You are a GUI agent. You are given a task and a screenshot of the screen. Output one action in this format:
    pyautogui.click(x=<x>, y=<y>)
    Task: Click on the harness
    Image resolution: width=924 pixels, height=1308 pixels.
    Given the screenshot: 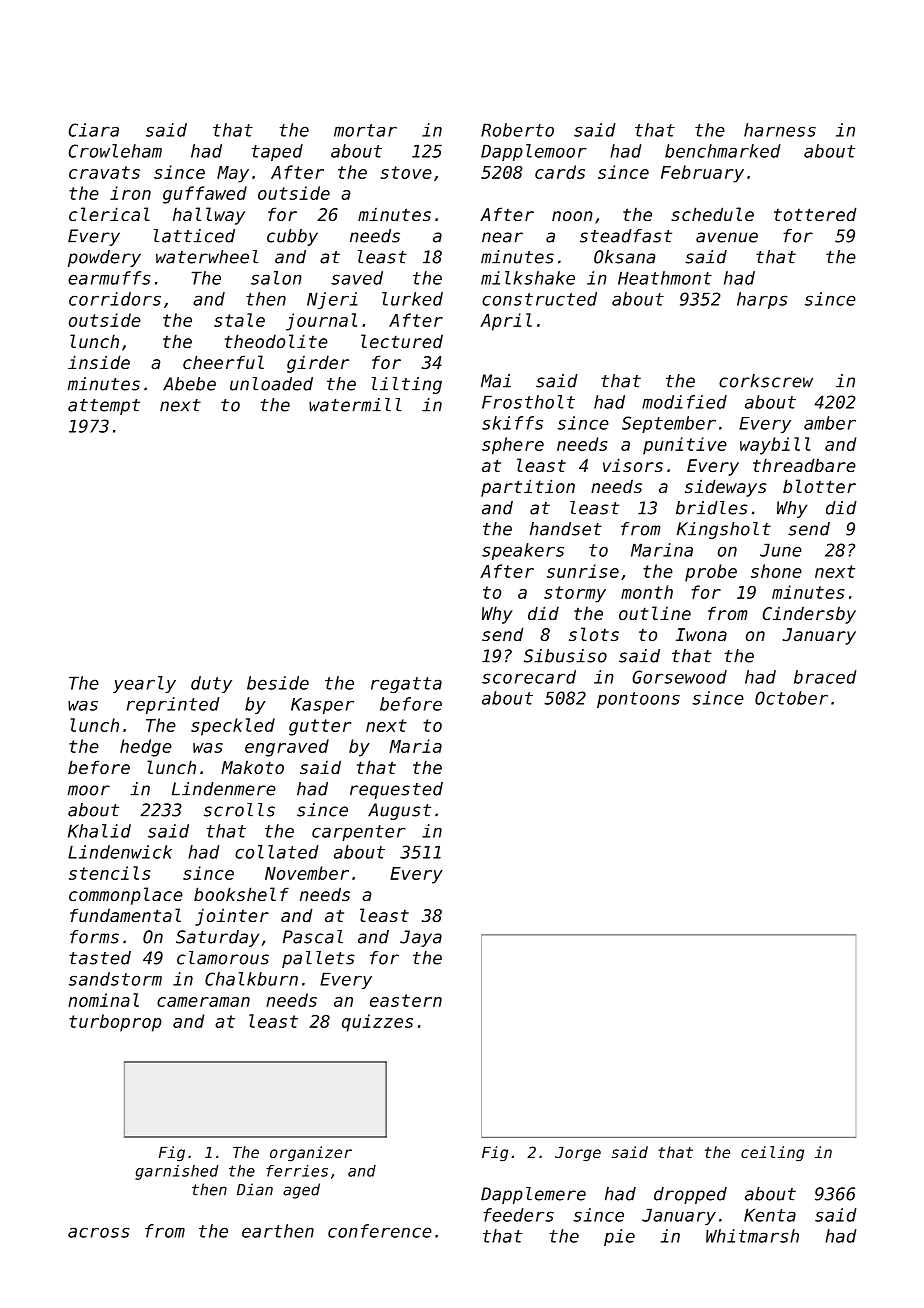 What is the action you would take?
    pyautogui.click(x=780, y=130)
